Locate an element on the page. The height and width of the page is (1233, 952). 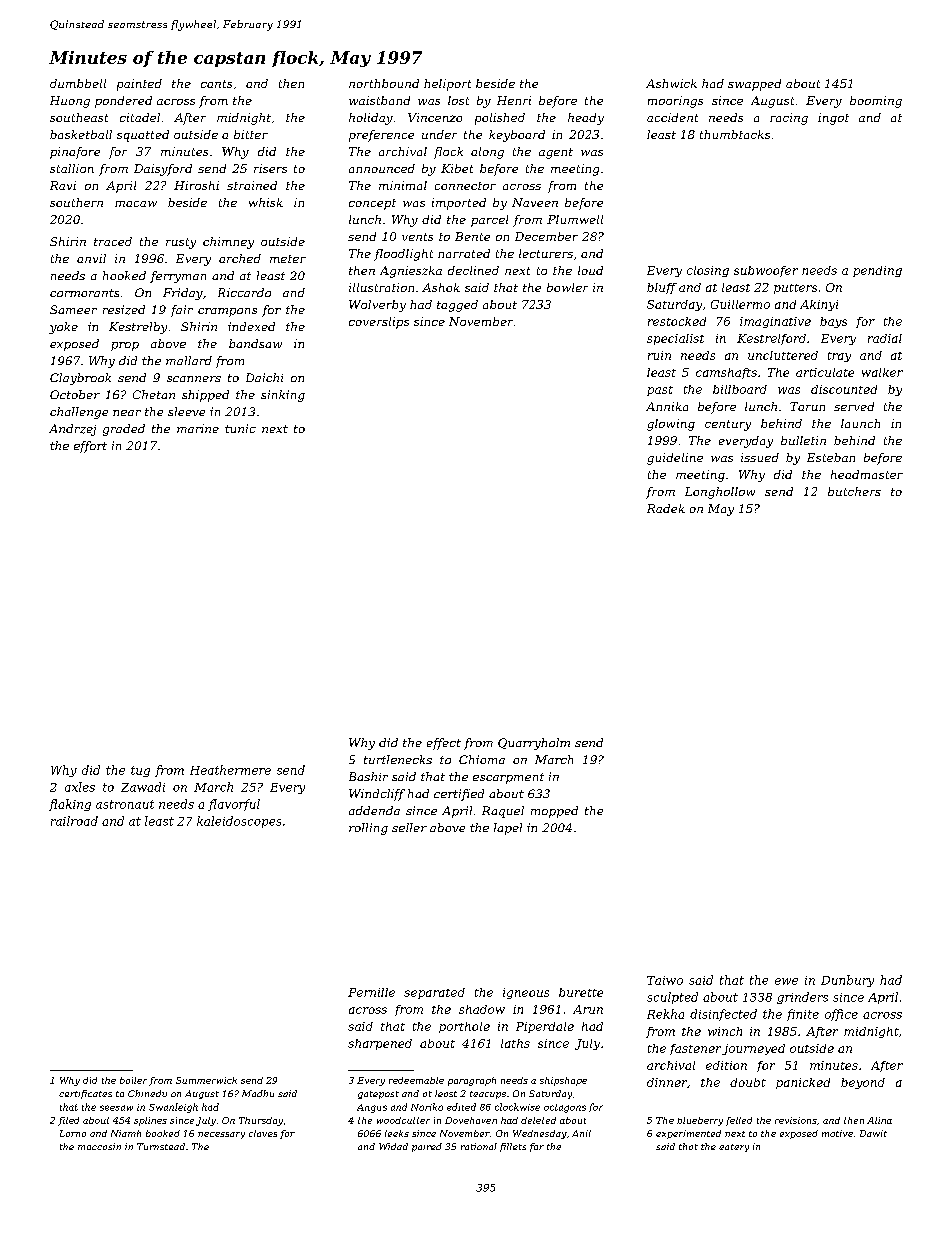
effort is located at coordinates (90, 447).
